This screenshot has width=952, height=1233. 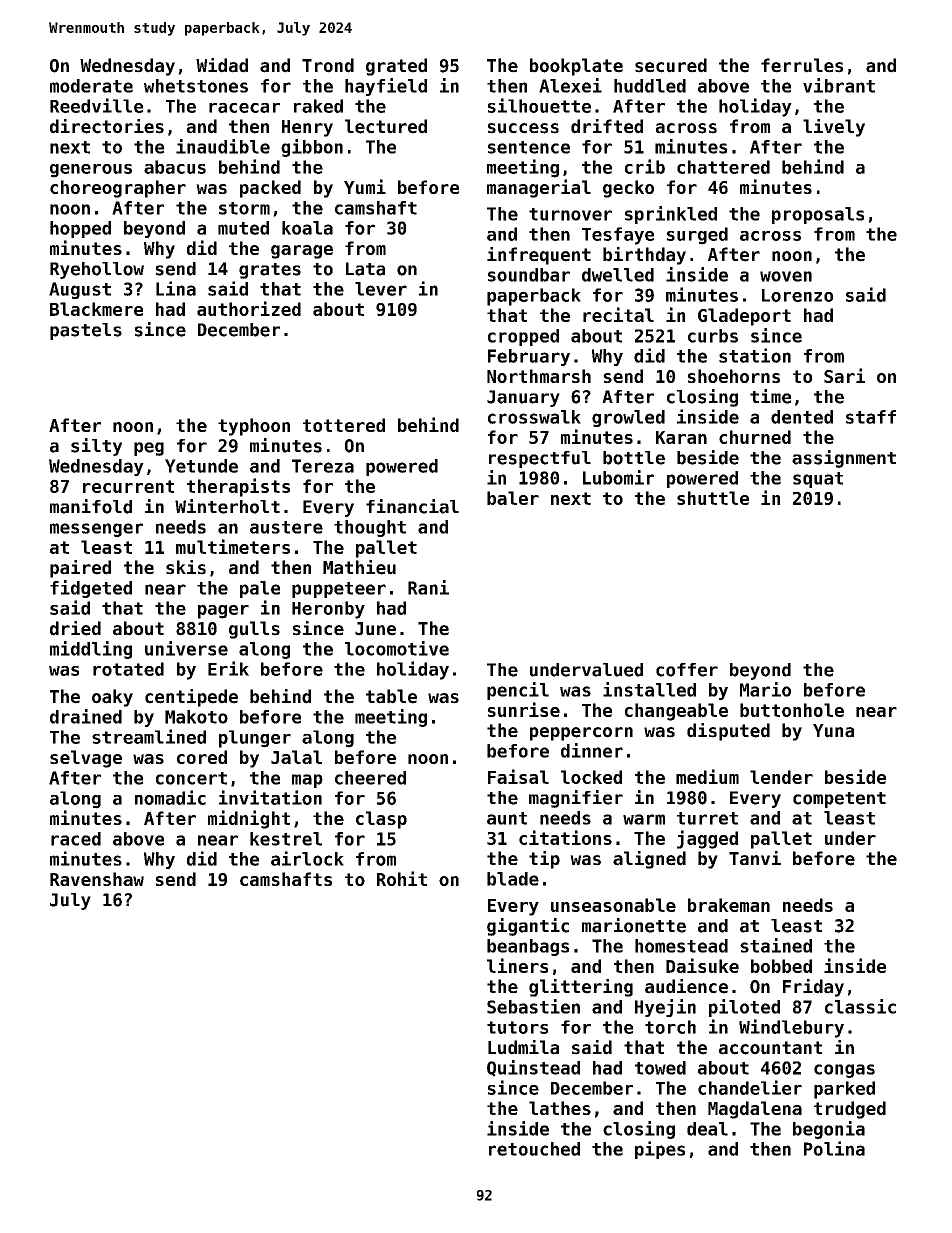 I want to click on moderate, so click(x=91, y=86).
